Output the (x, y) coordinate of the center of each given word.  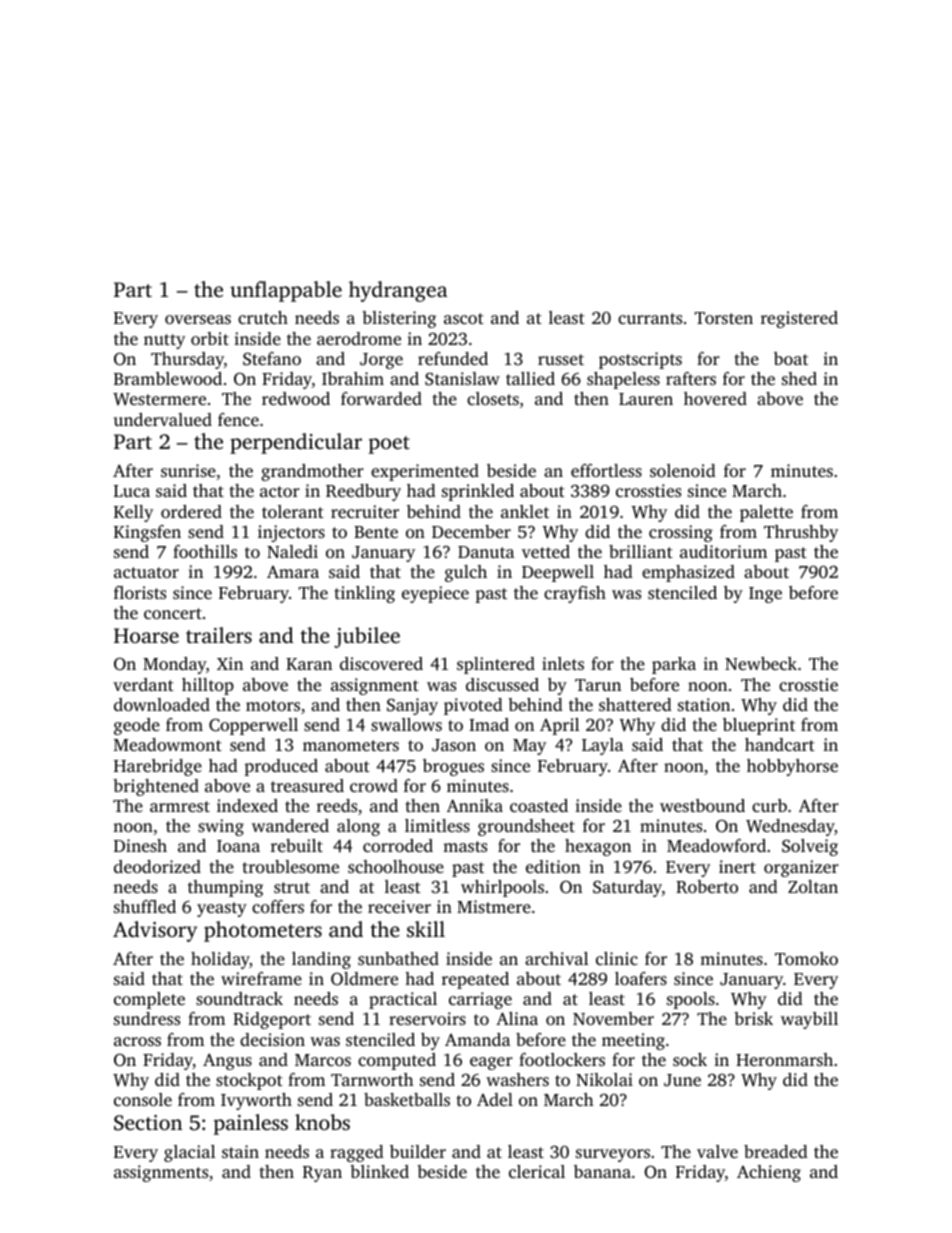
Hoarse (146, 635)
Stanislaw (462, 379)
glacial (189, 1153)
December (471, 531)
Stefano (272, 359)
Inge (765, 595)
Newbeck (761, 663)
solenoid (683, 470)
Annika (475, 805)
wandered (290, 825)
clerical (537, 1171)
